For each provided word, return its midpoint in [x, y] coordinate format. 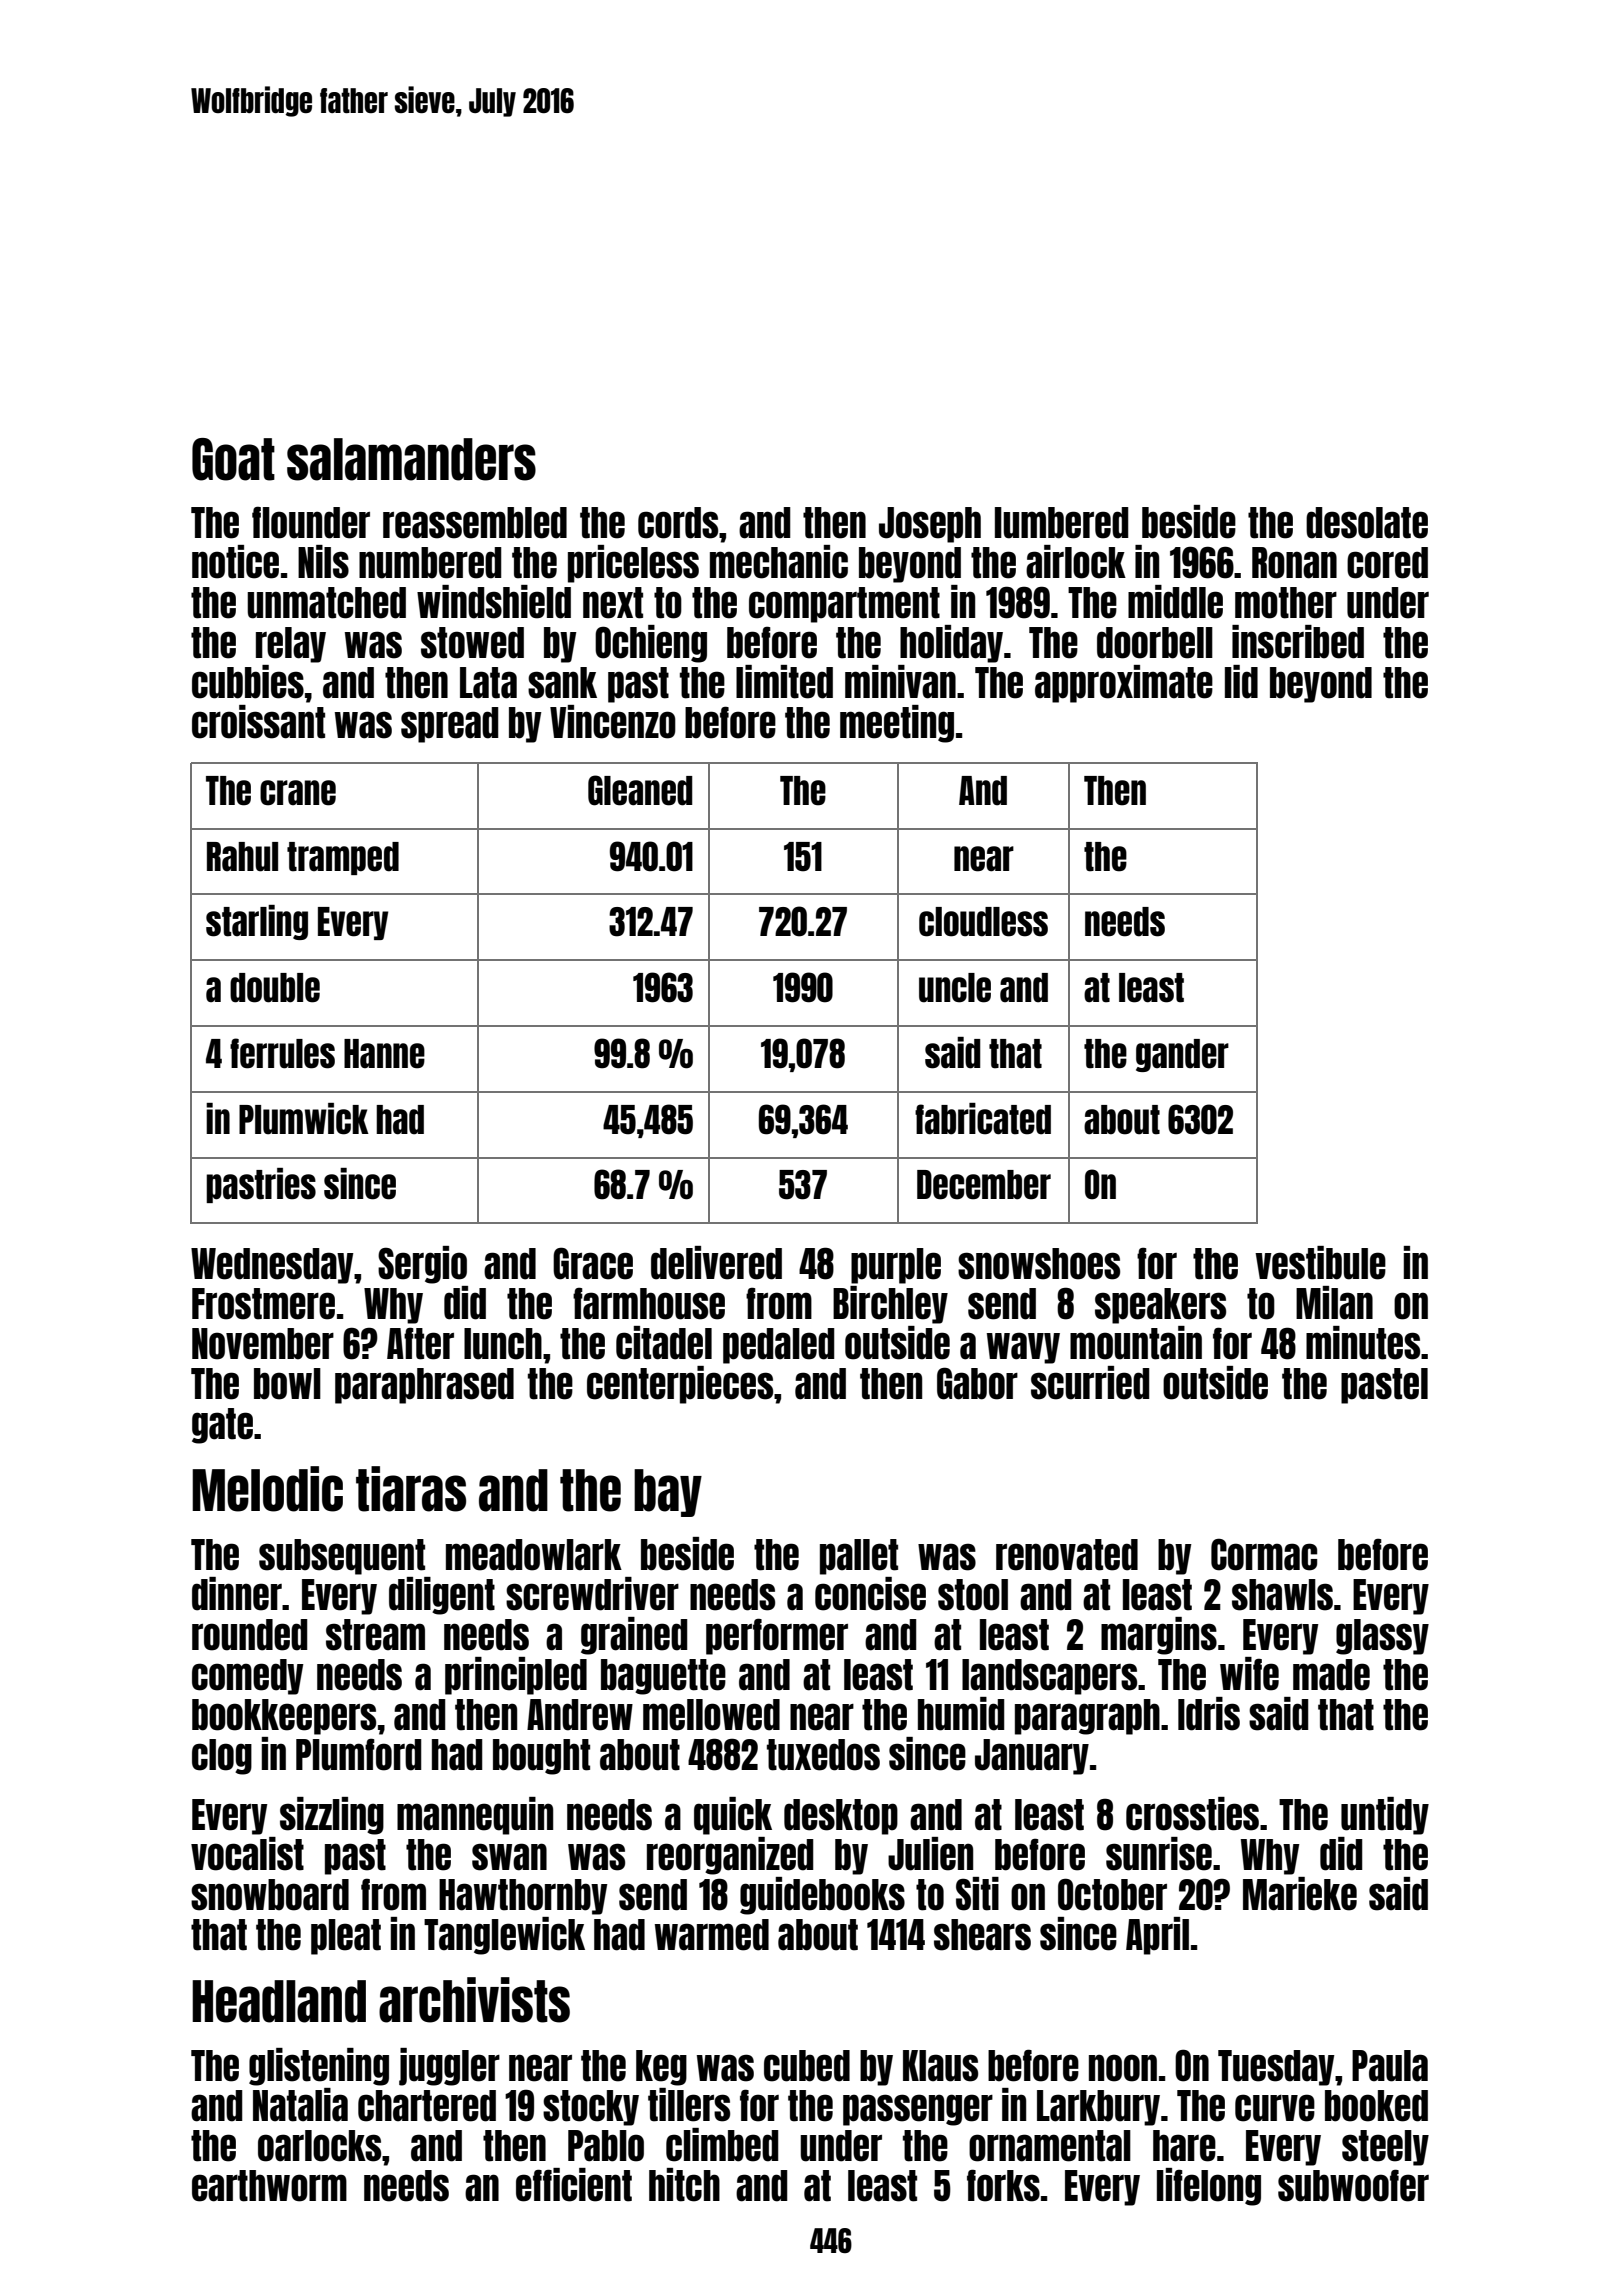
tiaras [411, 1489]
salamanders [411, 459]
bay [668, 1493]
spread [450, 725]
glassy [1382, 1637]
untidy [1385, 1816]
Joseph [930, 525]
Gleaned [640, 790]
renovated [1067, 1555]
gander [1182, 1055]
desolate [1367, 523]
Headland [279, 2001]
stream [375, 1635]
